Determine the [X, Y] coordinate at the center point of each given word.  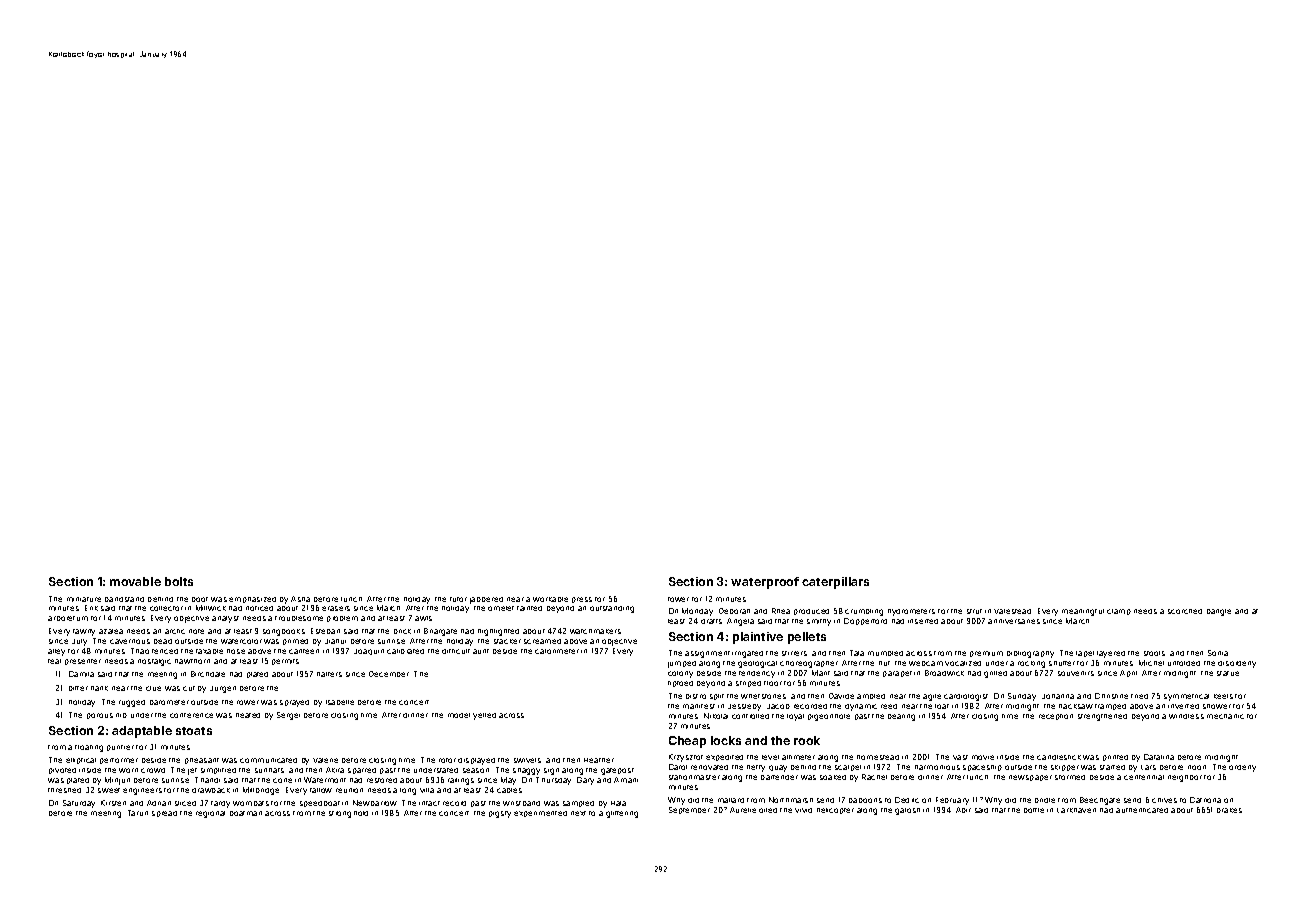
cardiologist [966, 697]
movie [983, 757]
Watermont [325, 780]
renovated [709, 767]
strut [974, 611]
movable [135, 581]
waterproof [765, 583]
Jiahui [335, 641]
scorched [1185, 611]
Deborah [734, 611]
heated [248, 715]
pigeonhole [829, 717]
